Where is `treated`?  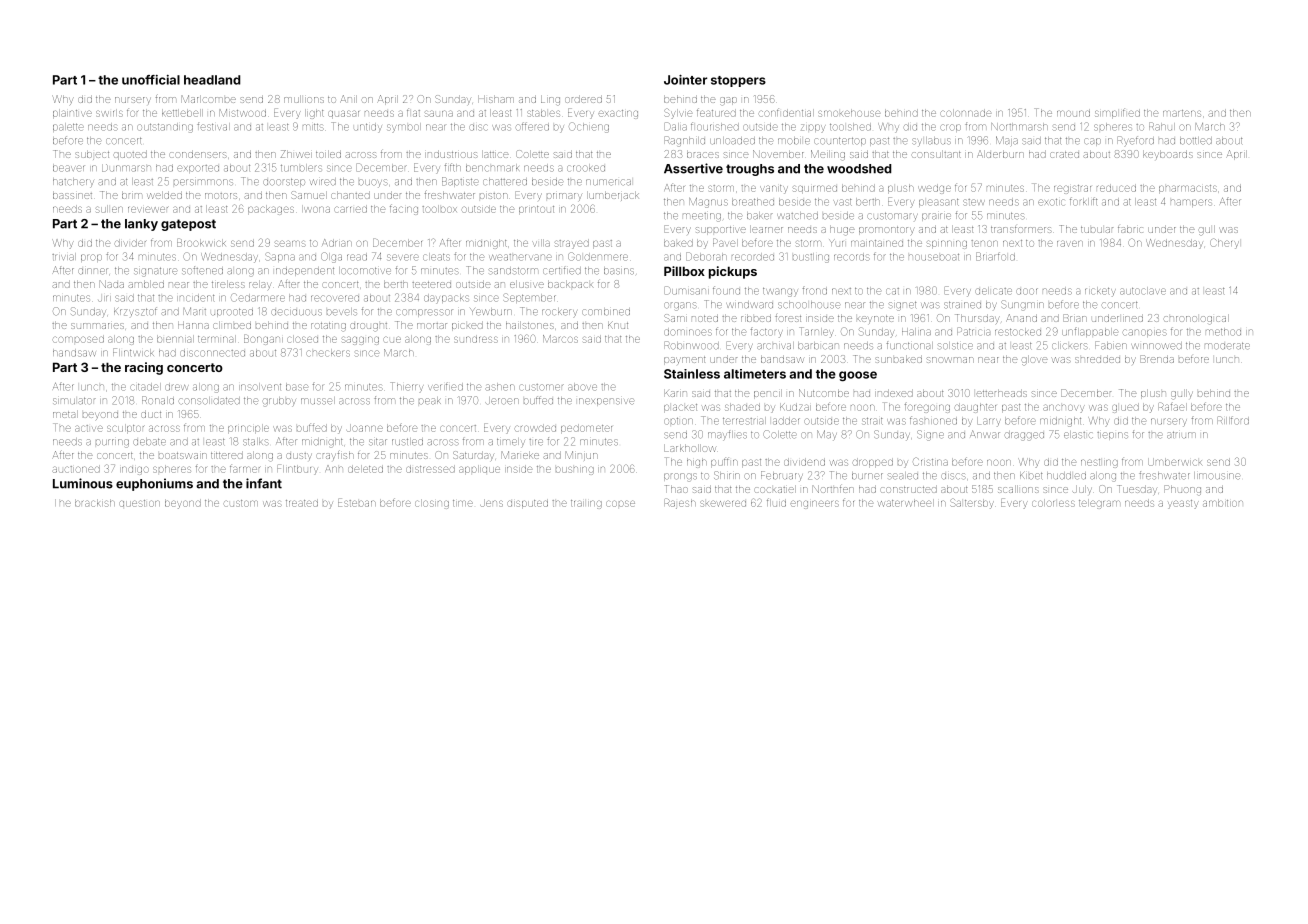
treated is located at coordinates (302, 503).
